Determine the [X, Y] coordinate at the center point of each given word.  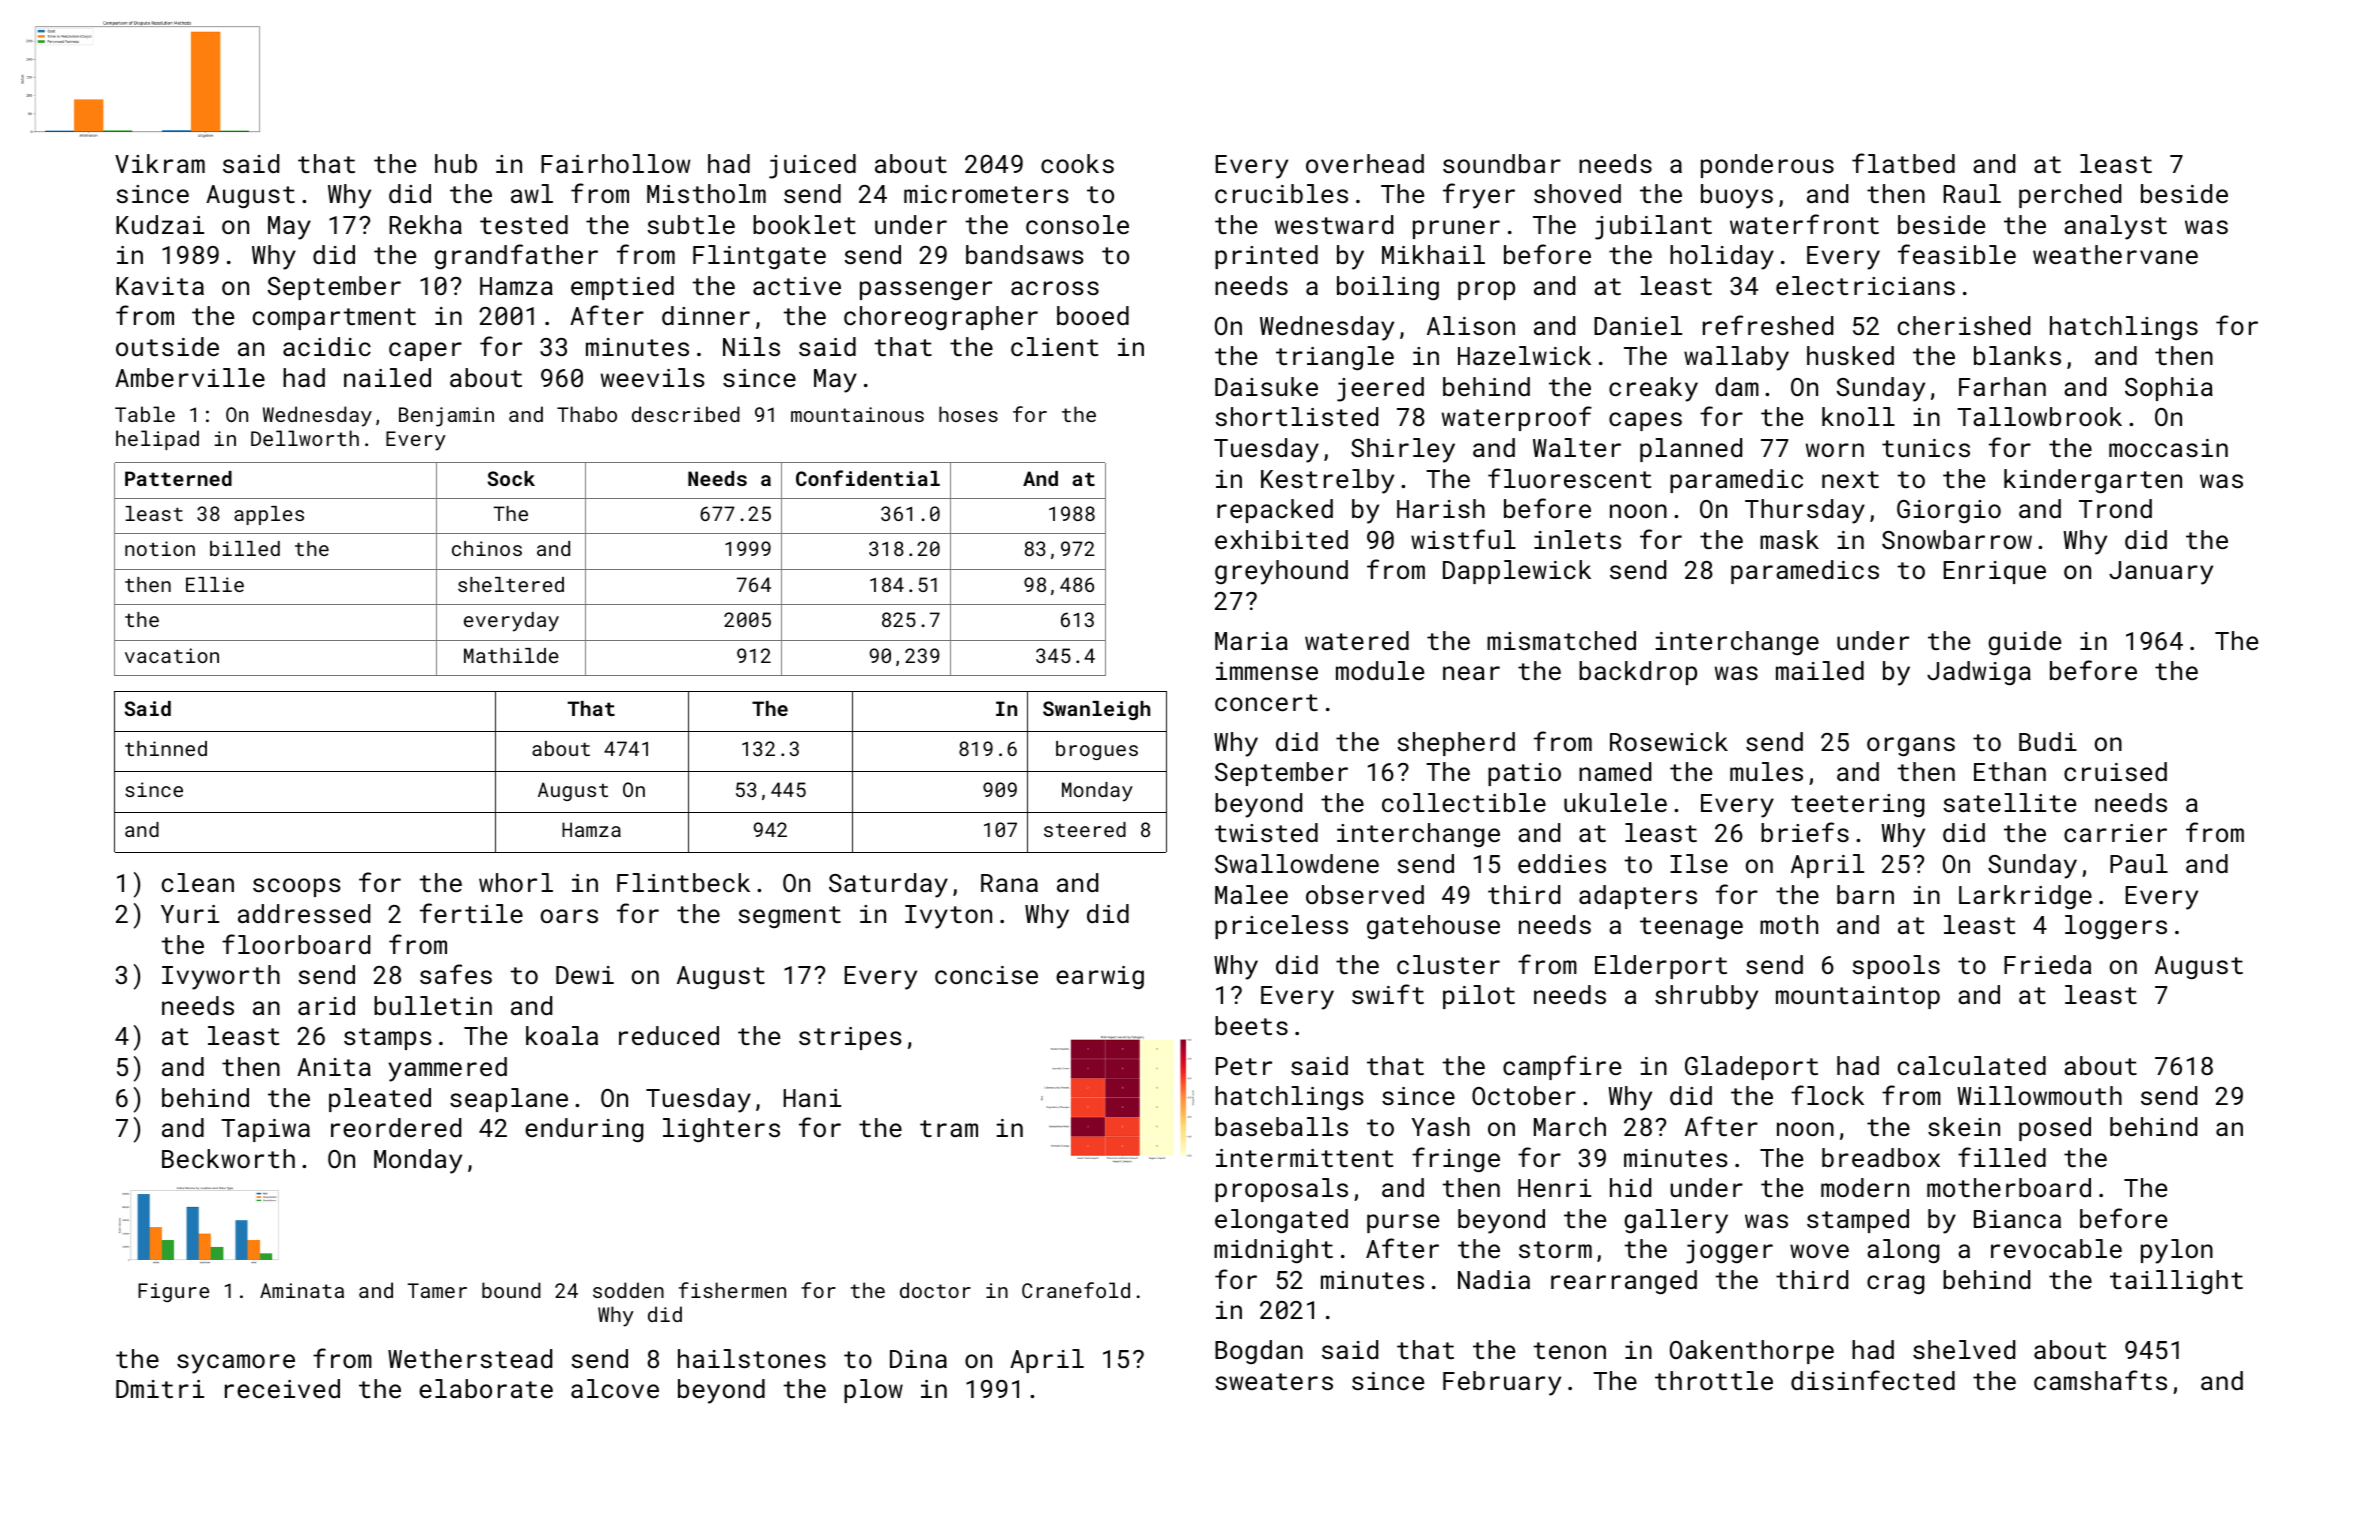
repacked [1275, 511]
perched [2070, 196]
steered [1085, 829]
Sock [511, 478]
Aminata [302, 1290]
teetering [1857, 805]
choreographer [941, 318]
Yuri [190, 914]
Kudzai [160, 224]
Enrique [1995, 572]
